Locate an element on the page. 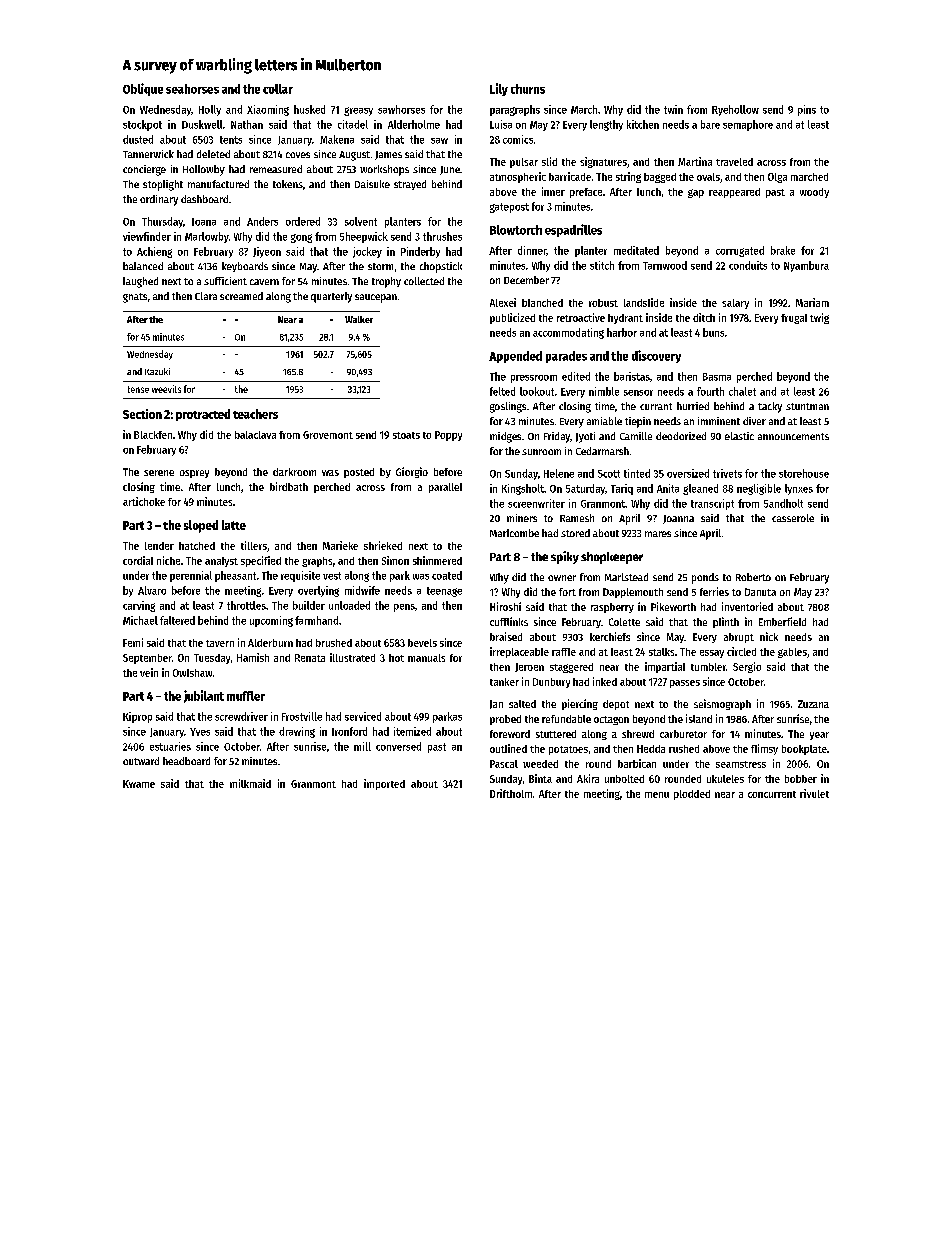 The width and height of the page is (952, 1233). drawing is located at coordinates (297, 732).
